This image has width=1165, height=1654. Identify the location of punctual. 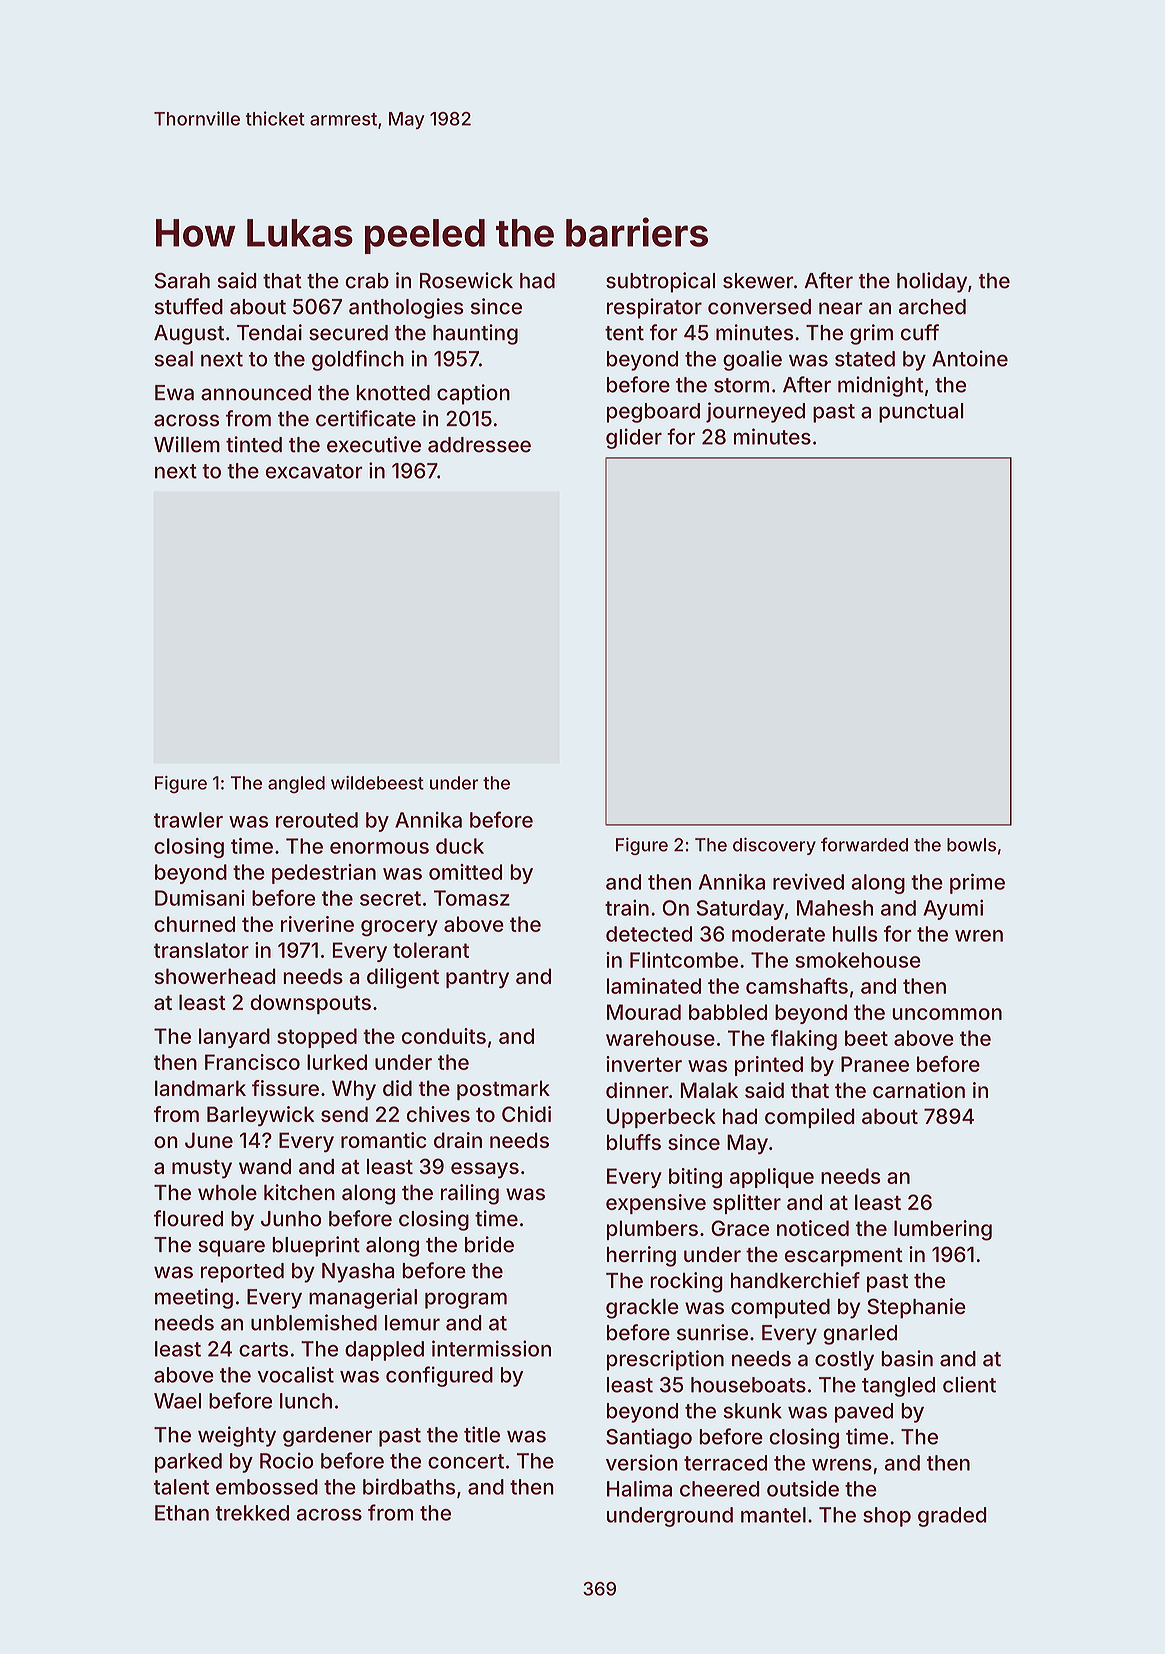
(921, 413).
